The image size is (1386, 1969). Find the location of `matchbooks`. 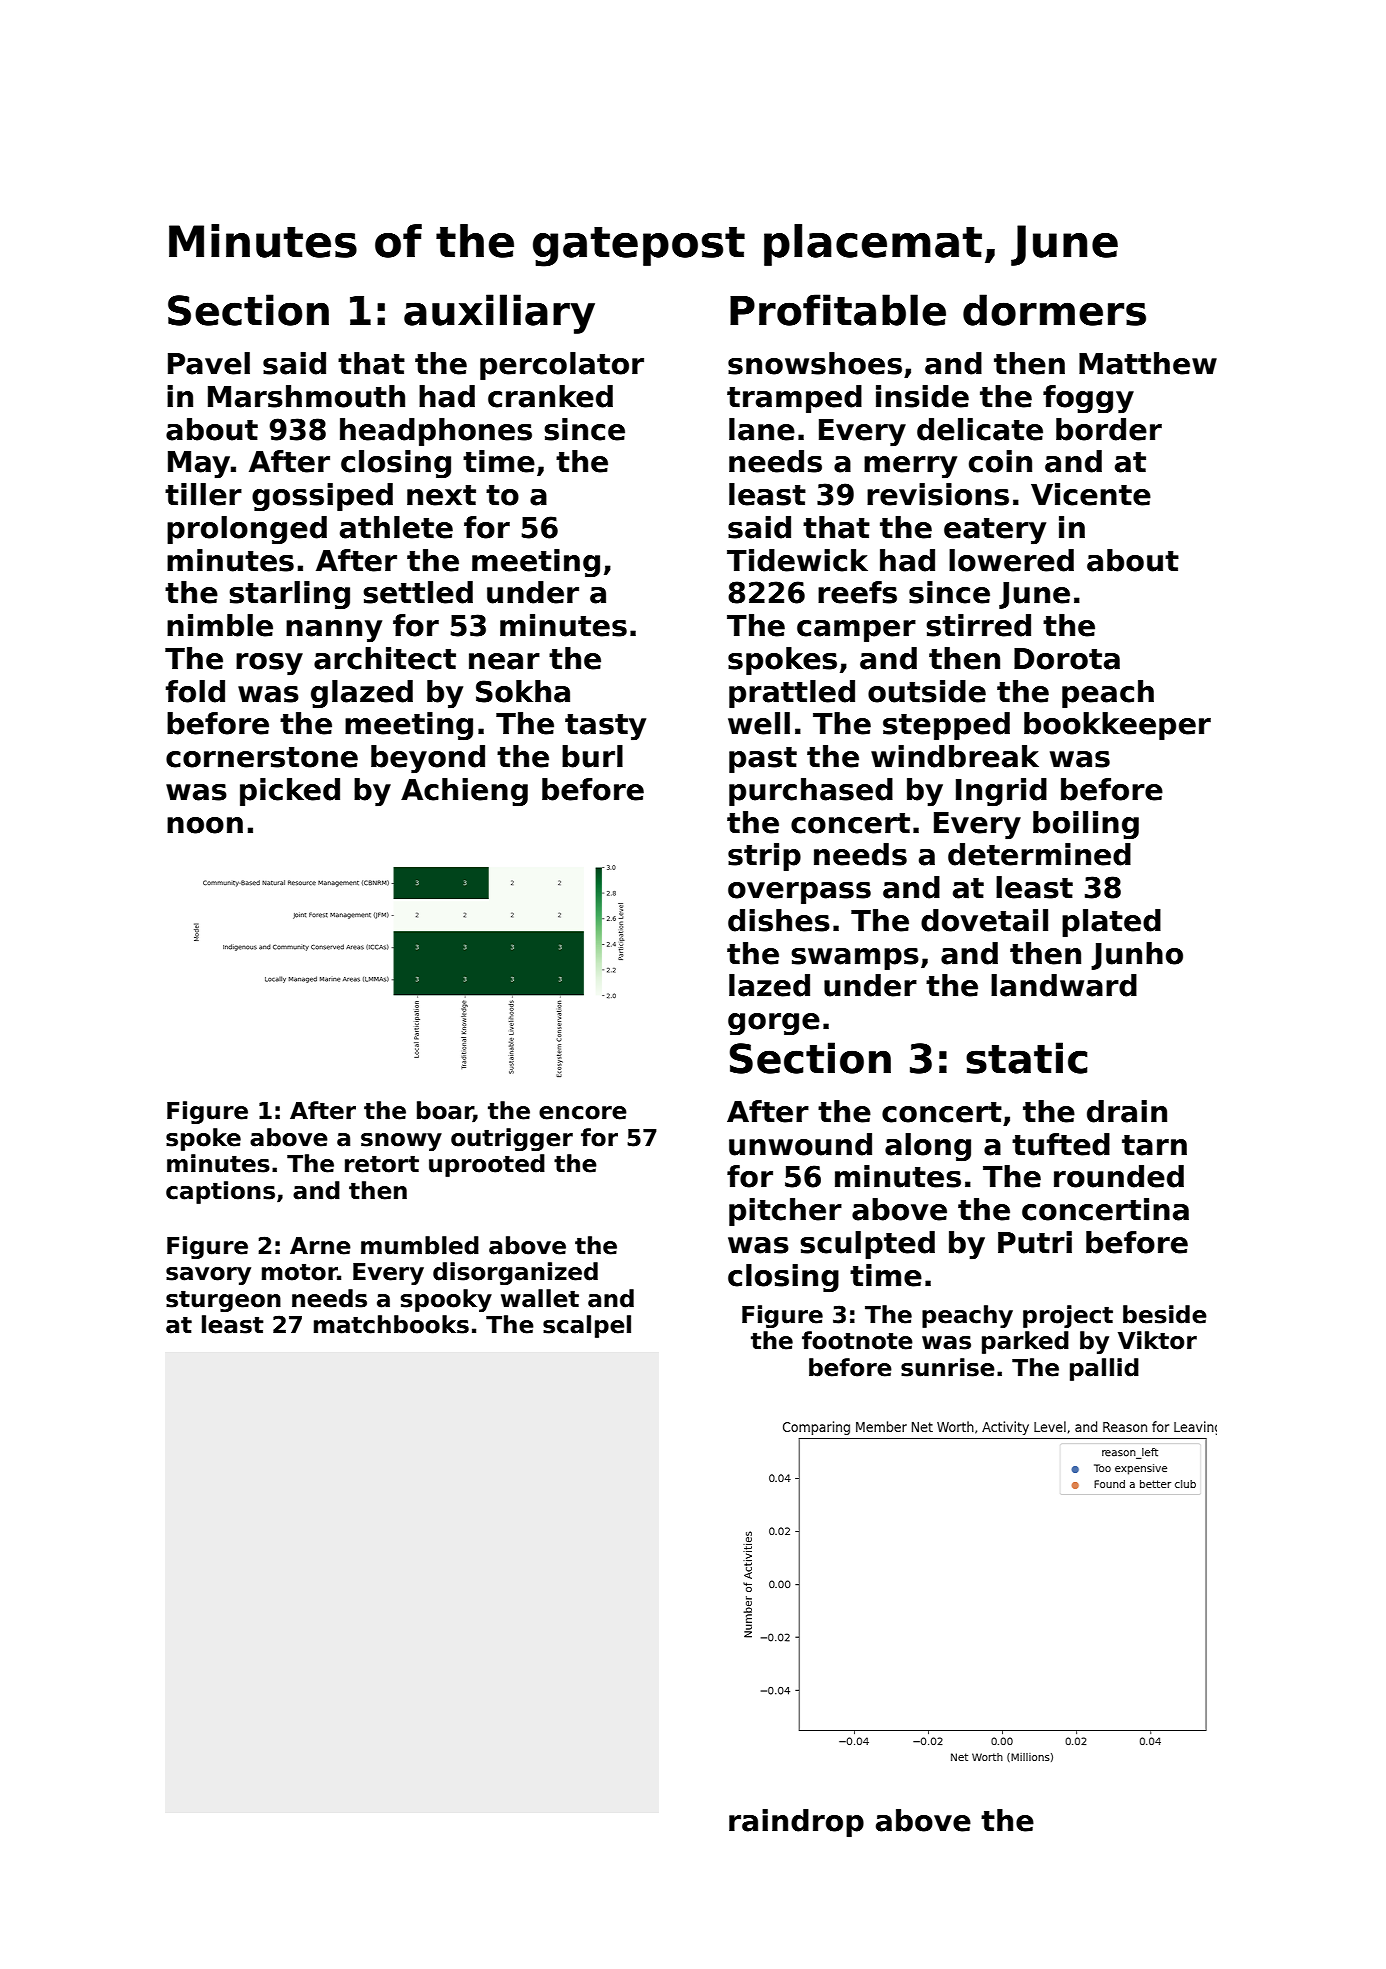

matchbooks is located at coordinates (391, 1324).
